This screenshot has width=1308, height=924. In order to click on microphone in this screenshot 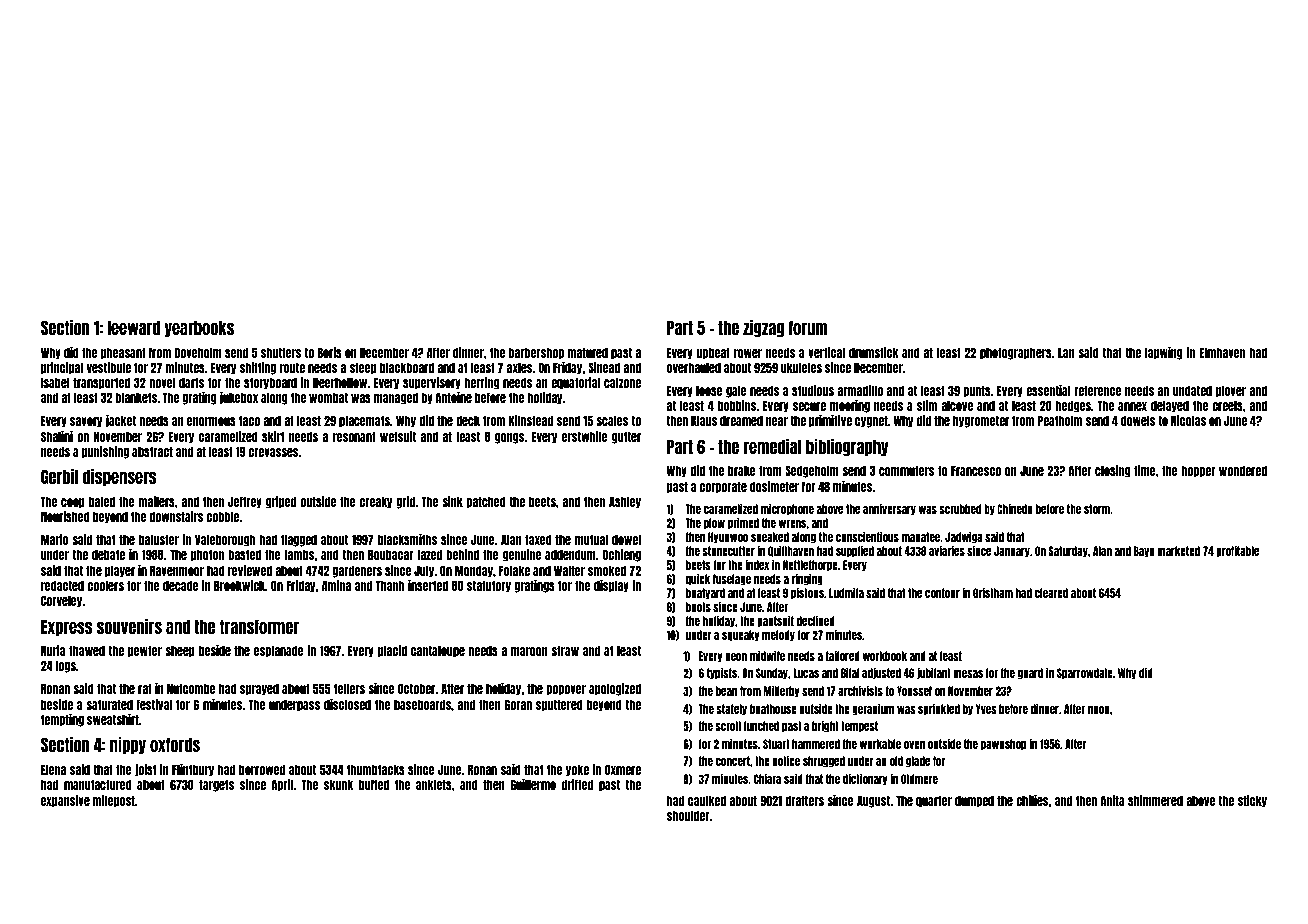, I will do `click(787, 510)`.
